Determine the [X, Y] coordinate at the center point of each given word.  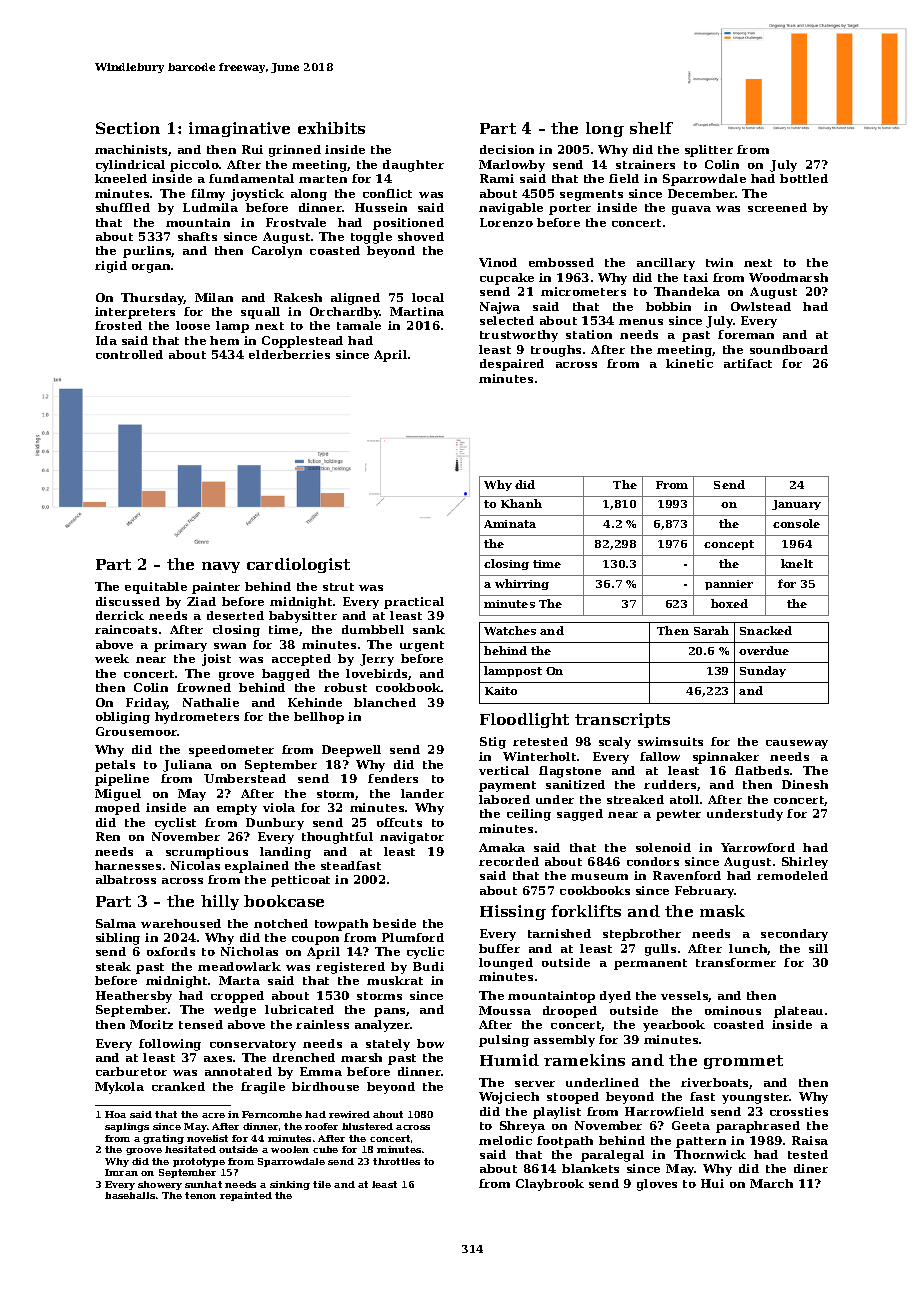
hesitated [190, 1149]
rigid [111, 267]
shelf [651, 128]
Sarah [711, 630]
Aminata [510, 524]
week [112, 658]
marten [323, 179]
